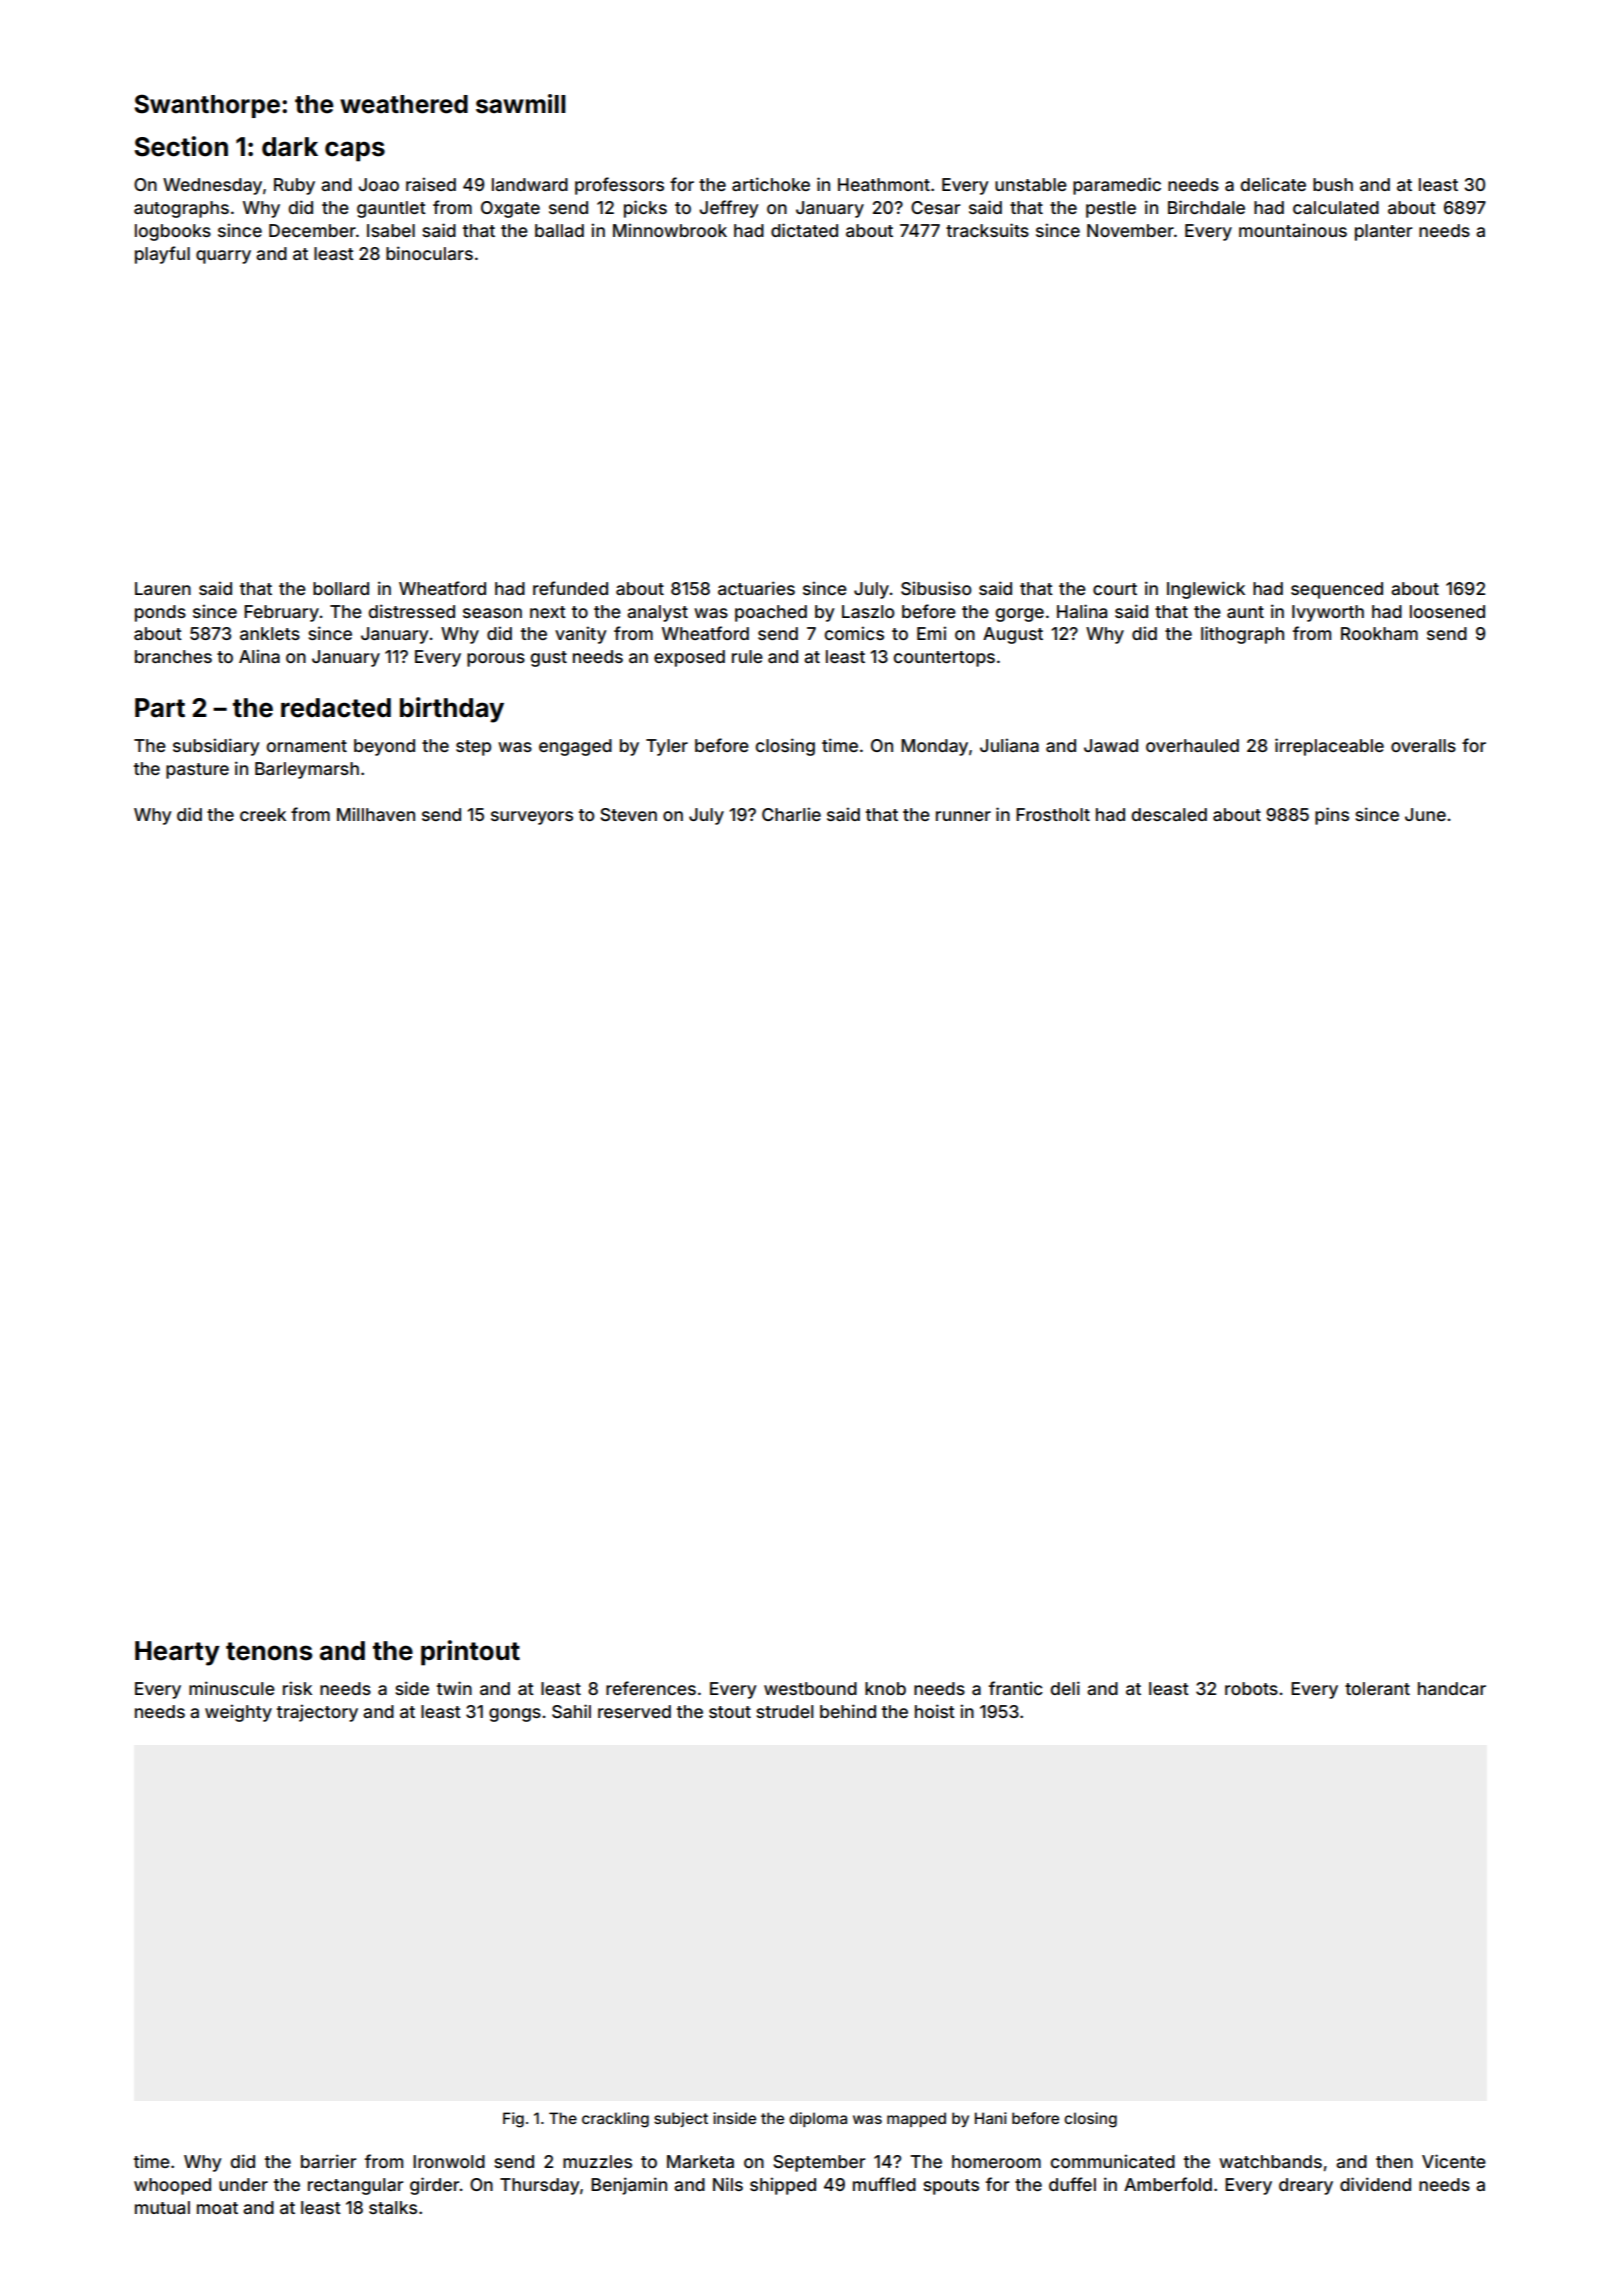 This screenshot has height=2292, width=1620. I want to click on Millhaven, so click(376, 814).
